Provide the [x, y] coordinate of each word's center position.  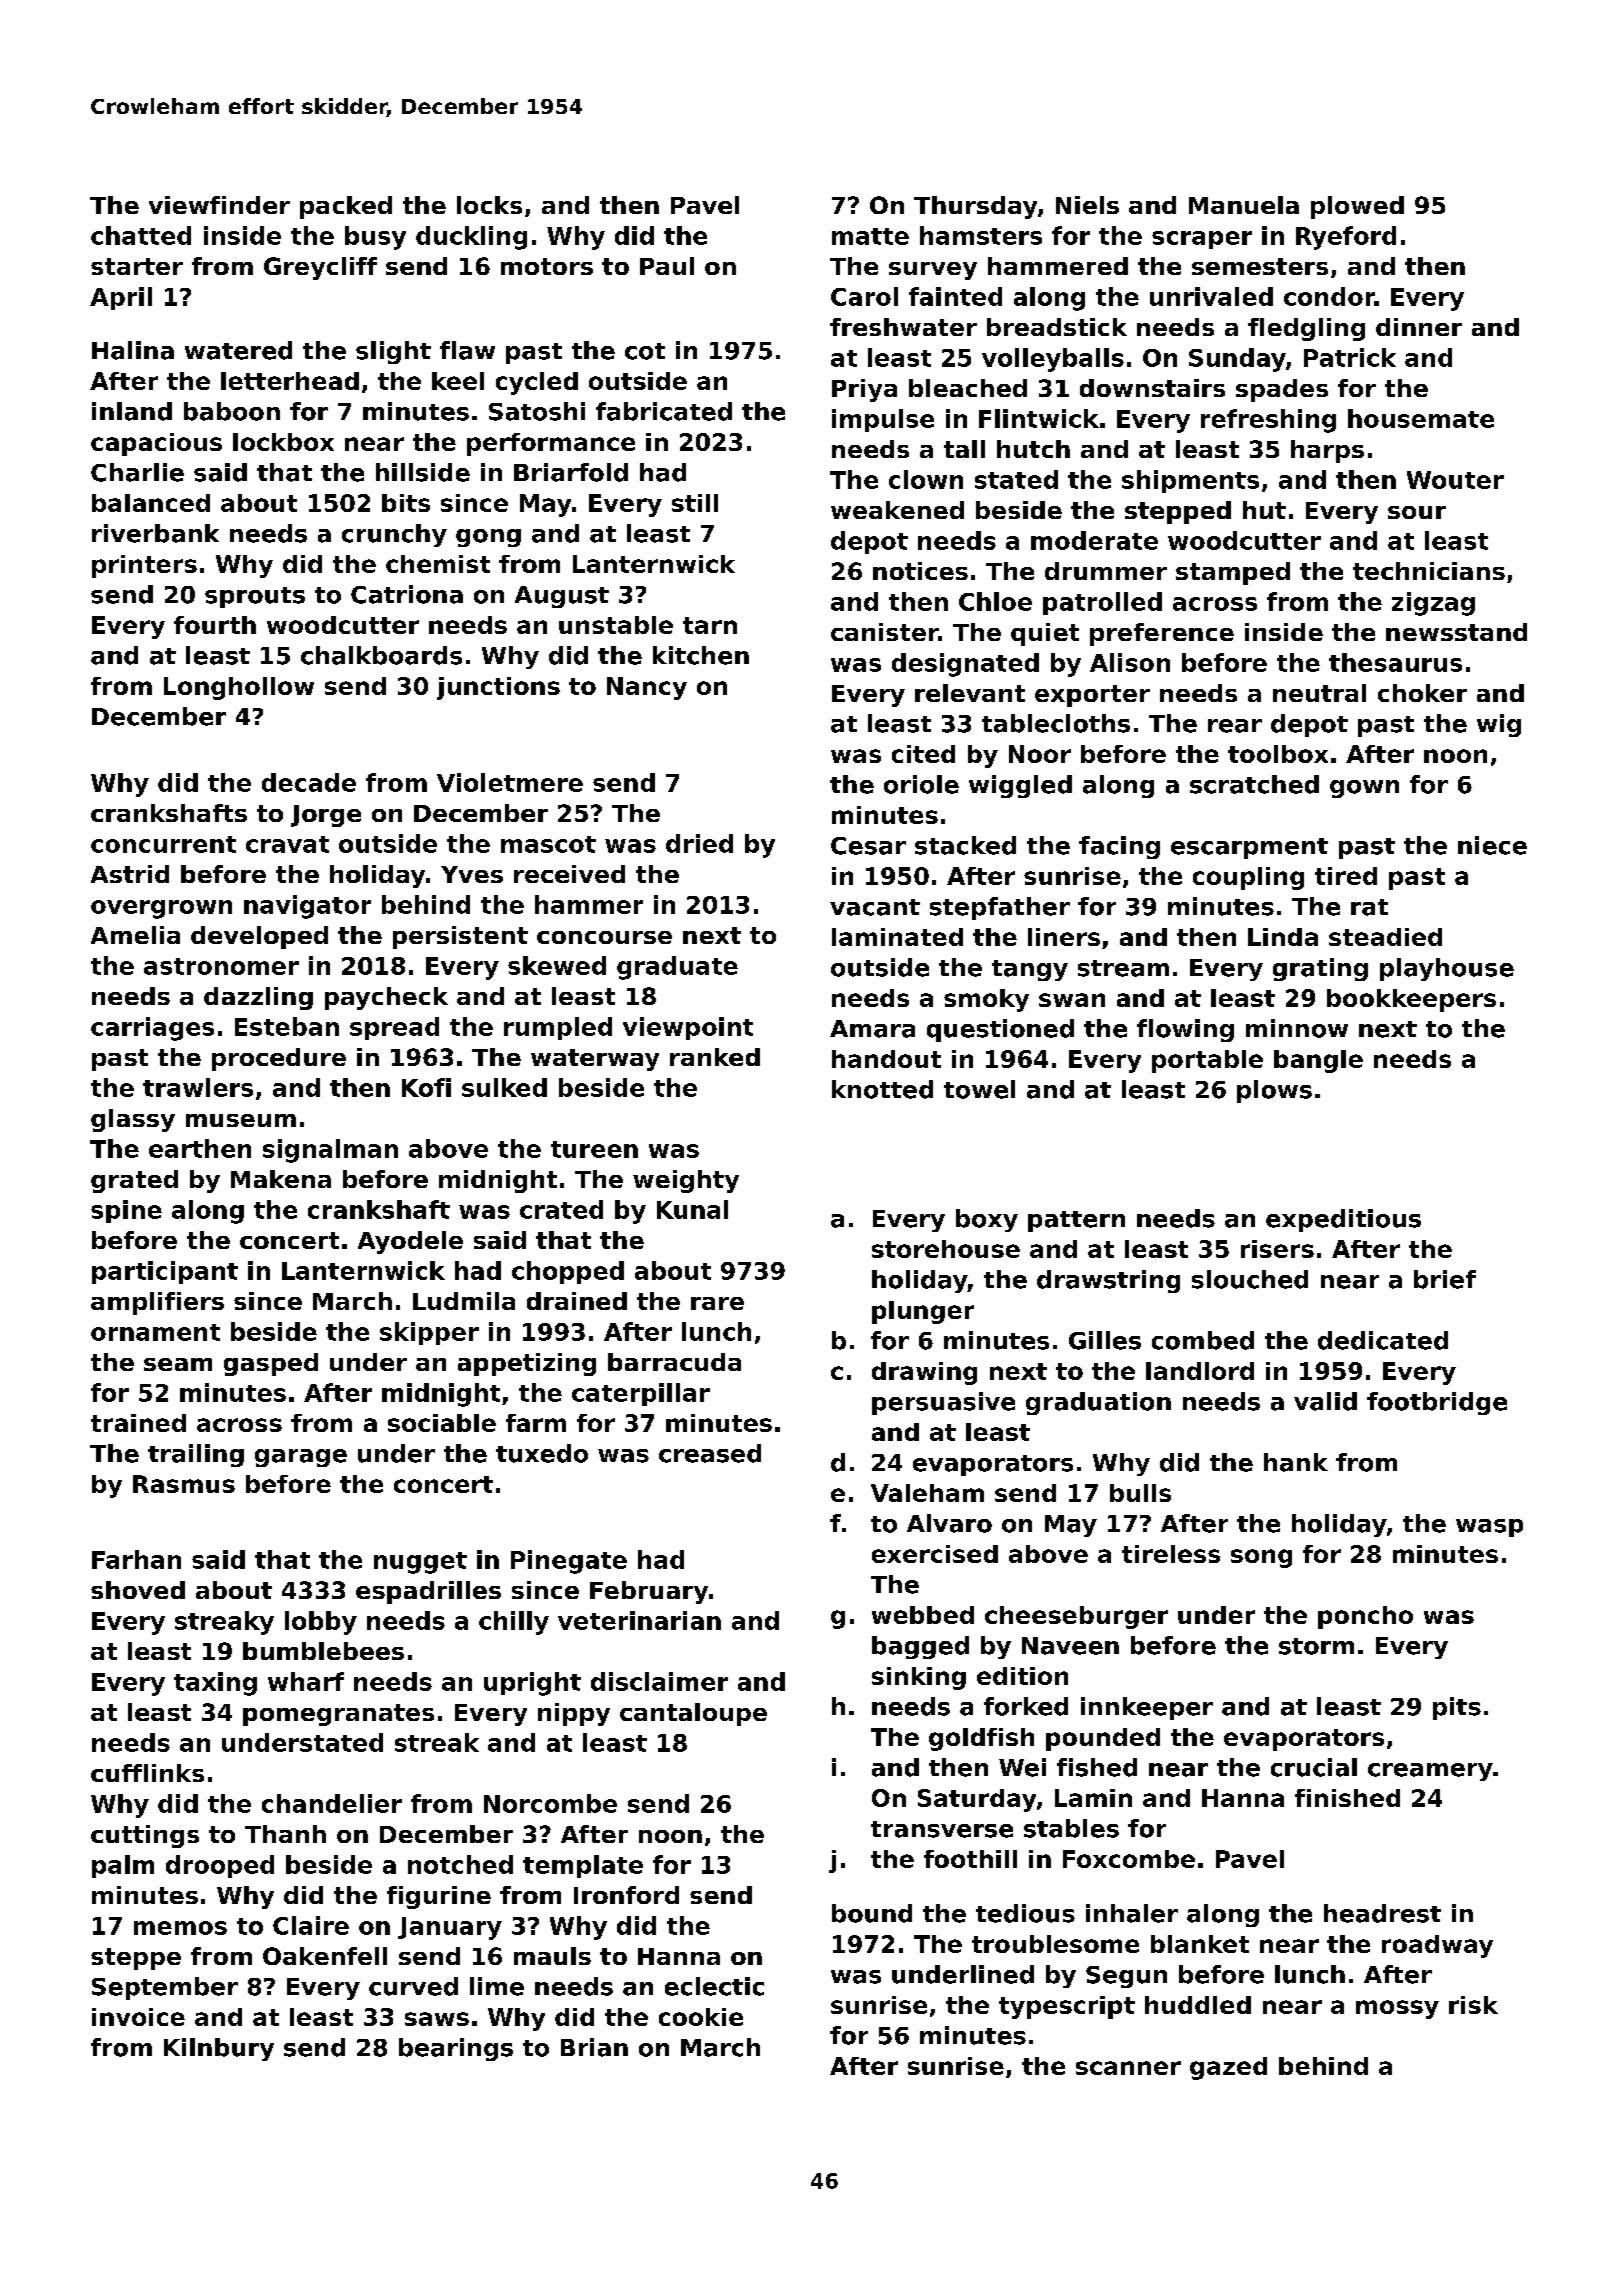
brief [1445, 1279]
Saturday [977, 1800]
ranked [715, 1057]
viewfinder [219, 205]
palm [123, 1866]
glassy [133, 1120]
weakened [897, 510]
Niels [1087, 205]
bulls [1140, 1493]
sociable [442, 1423]
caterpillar [641, 1394]
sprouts [255, 597]
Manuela [1244, 205]
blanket [1200, 1944]
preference [1162, 634]
